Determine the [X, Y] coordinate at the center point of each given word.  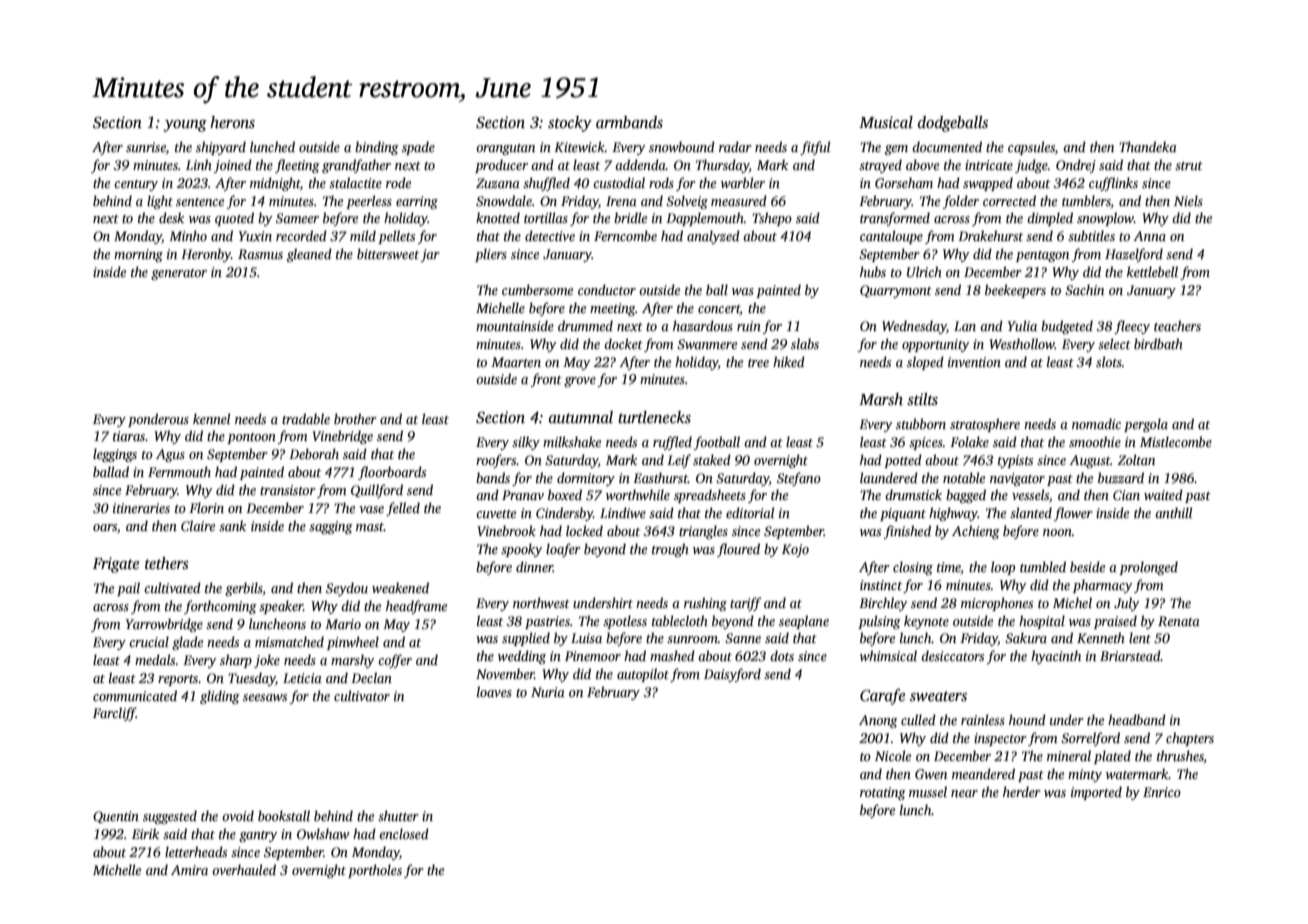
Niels [1188, 200]
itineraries [141, 508]
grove [580, 382]
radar [735, 146]
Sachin [1084, 289]
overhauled [244, 869]
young [185, 126]
